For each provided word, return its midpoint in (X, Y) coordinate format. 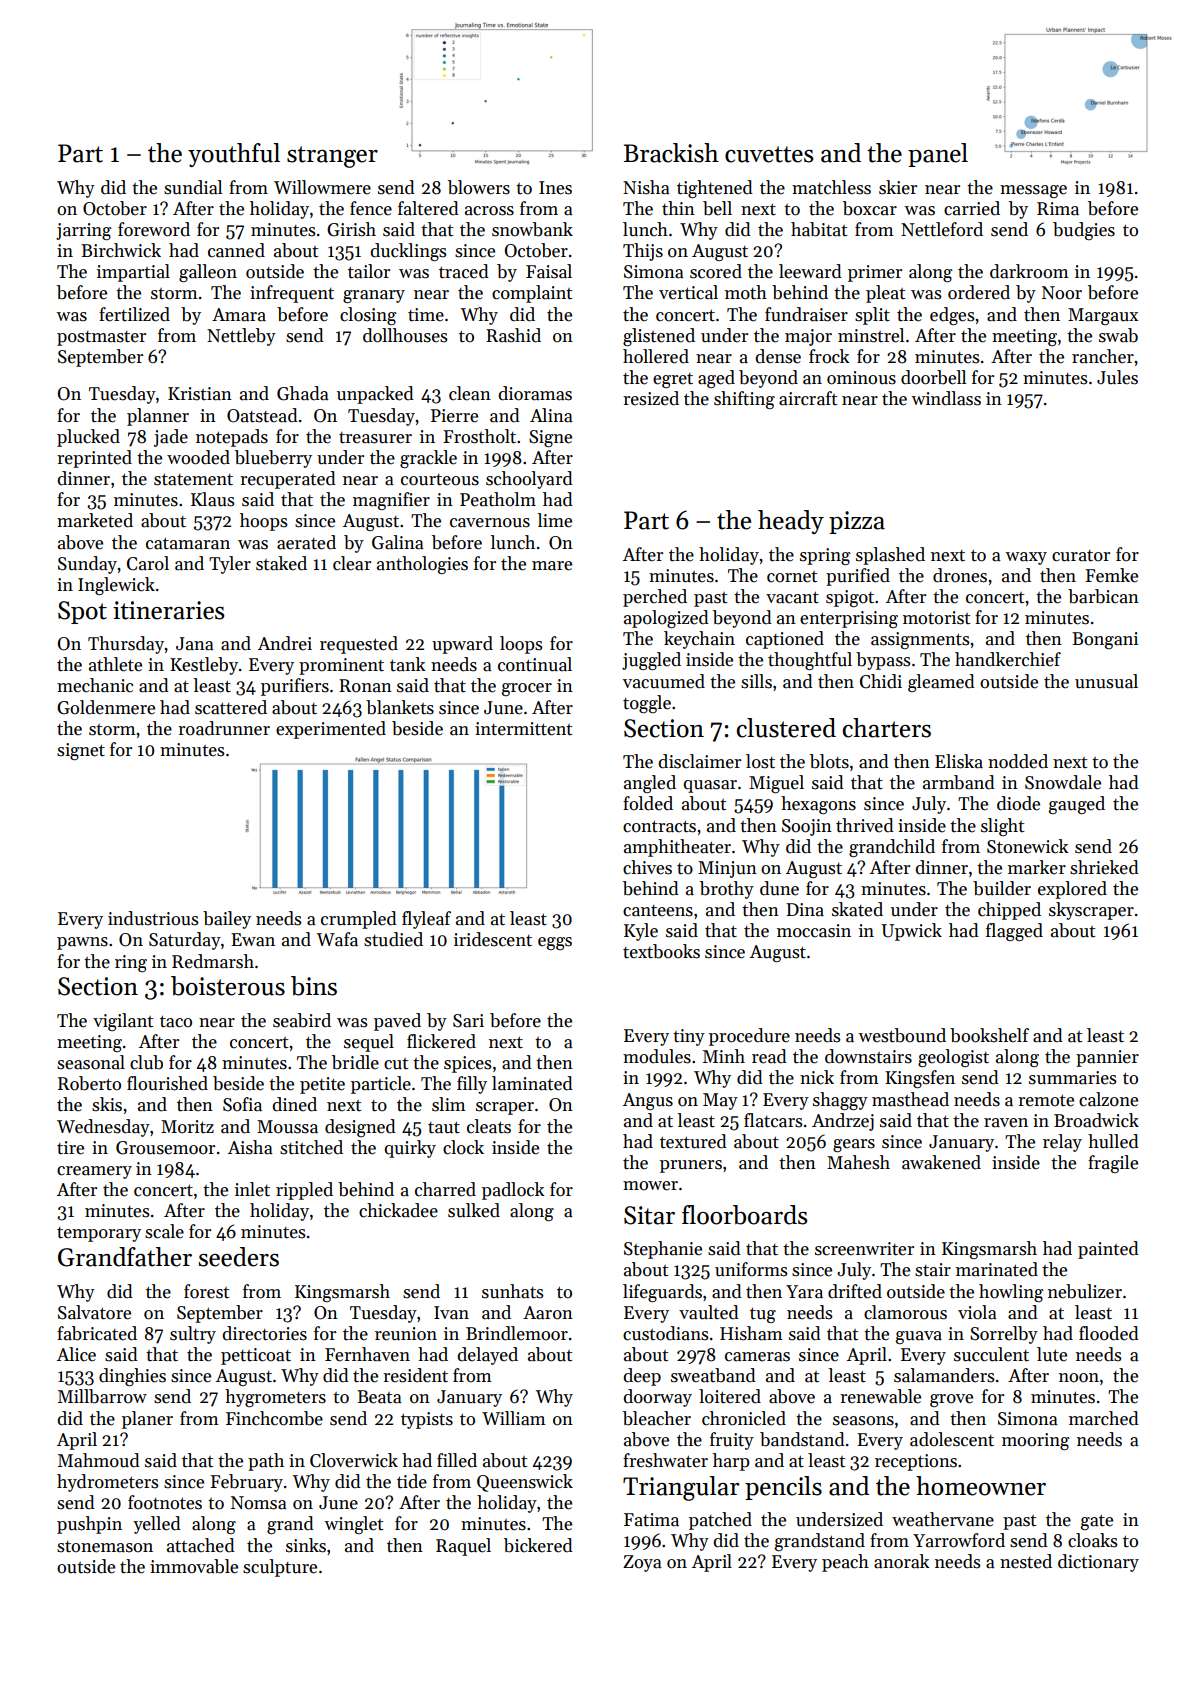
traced (464, 271)
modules (657, 1056)
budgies (1084, 231)
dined (294, 1104)
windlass (946, 398)
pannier (1107, 1058)
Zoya (642, 1563)
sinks (306, 1545)
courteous (440, 480)
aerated (306, 542)
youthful (234, 155)
